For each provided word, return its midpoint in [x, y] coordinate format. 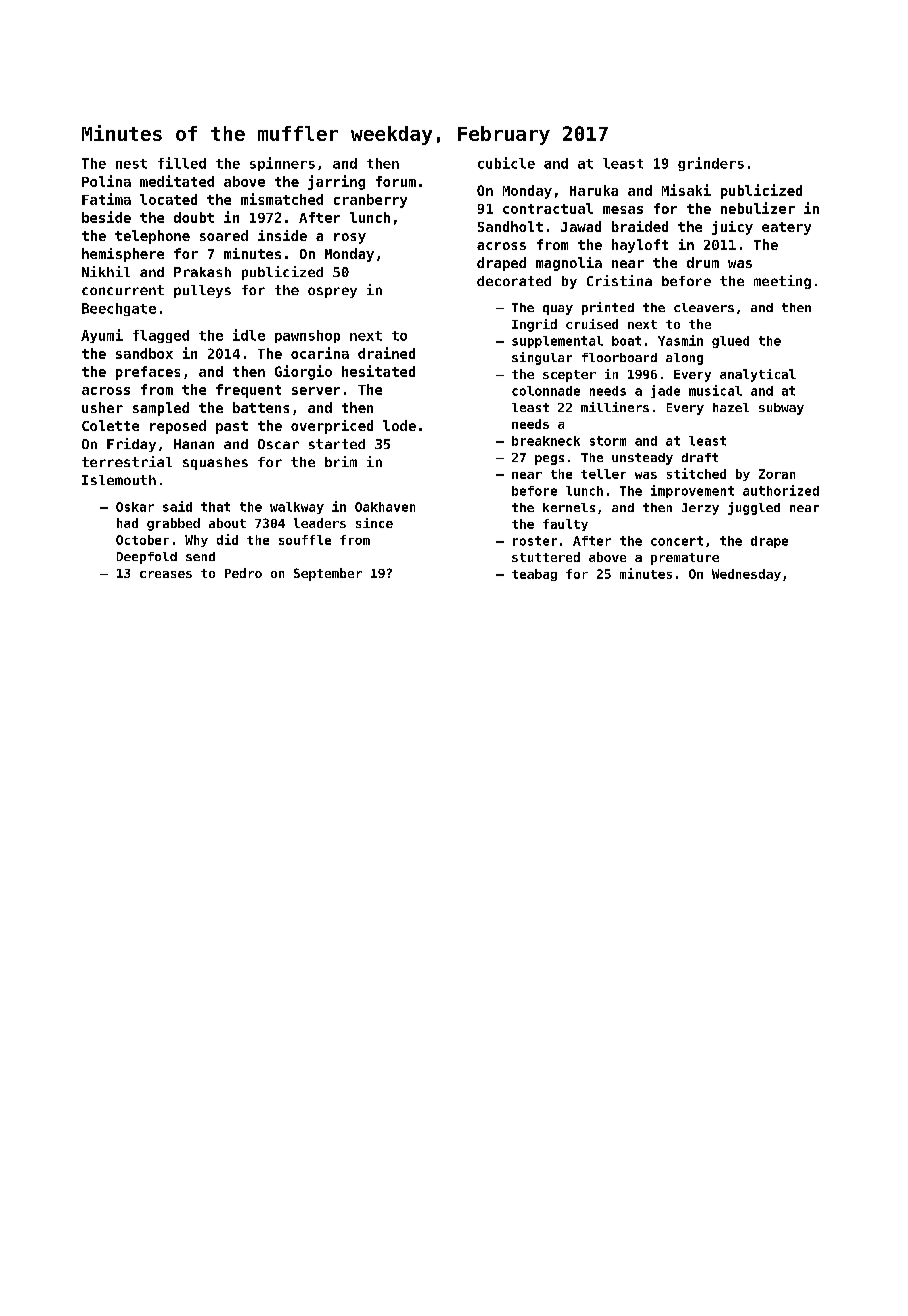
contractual [548, 208]
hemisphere [123, 255]
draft [700, 457]
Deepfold [147, 558]
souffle [305, 540]
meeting [782, 282]
